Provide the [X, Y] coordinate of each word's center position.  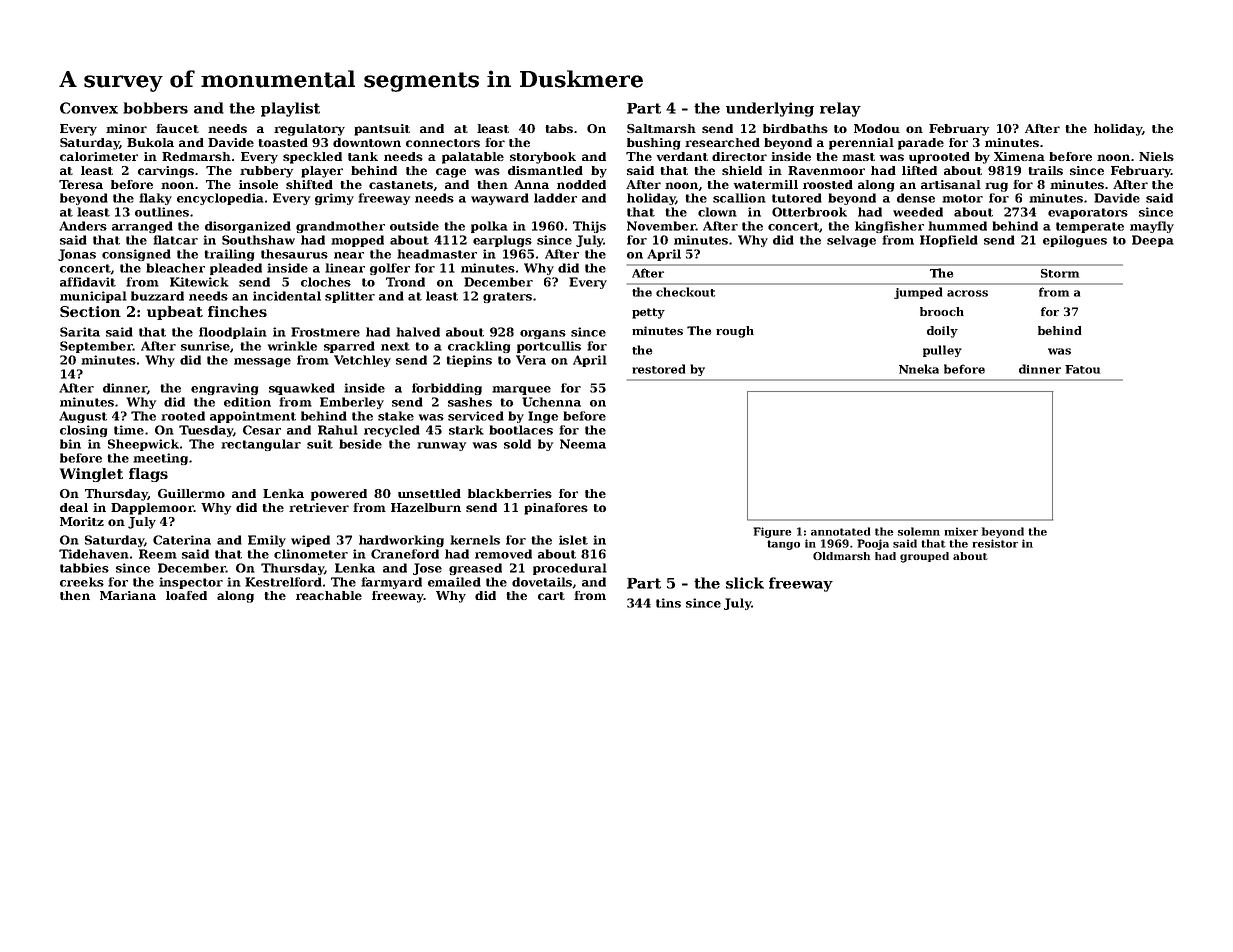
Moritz [82, 521]
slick [745, 583]
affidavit [88, 282]
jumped [918, 293]
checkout [685, 292]
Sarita [80, 332]
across [967, 293]
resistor [995, 543]
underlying [770, 109]
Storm [1060, 273]
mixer [961, 531]
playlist [290, 109]
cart [551, 596]
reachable [329, 595]
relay [840, 109]
